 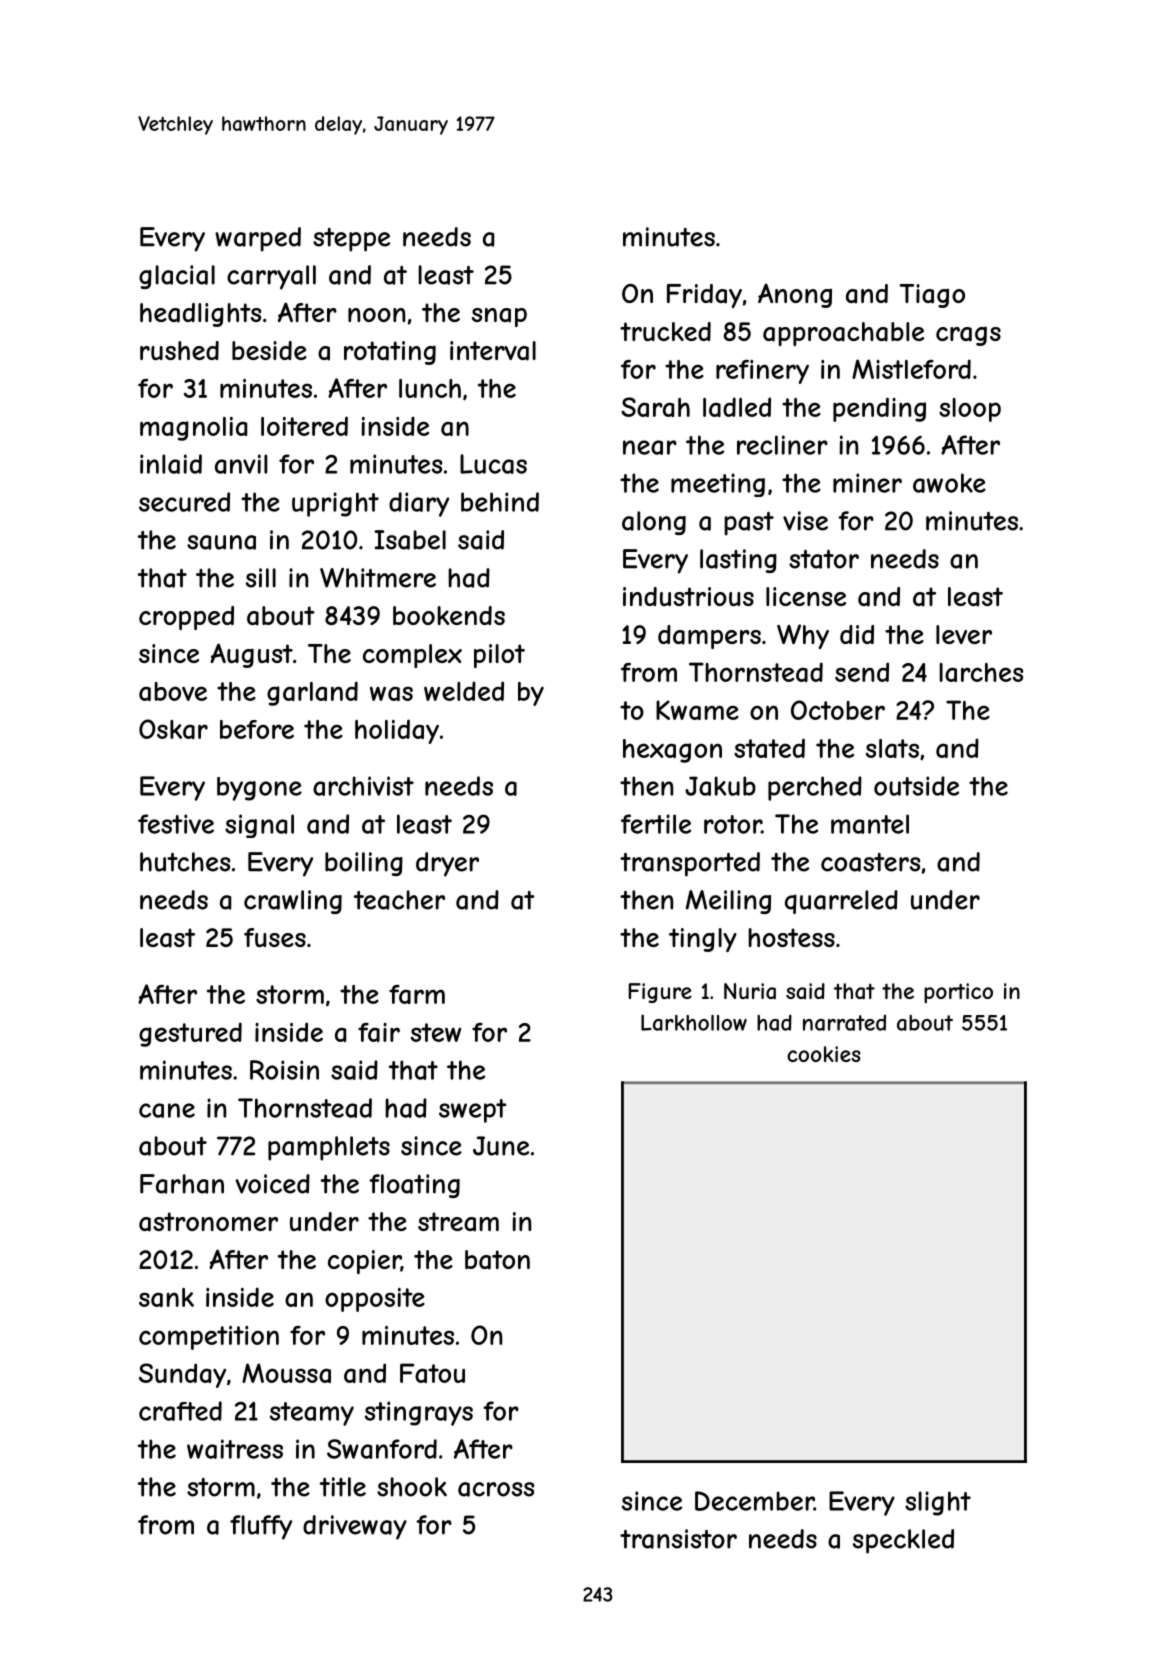 I want to click on awoke, so click(x=949, y=483).
